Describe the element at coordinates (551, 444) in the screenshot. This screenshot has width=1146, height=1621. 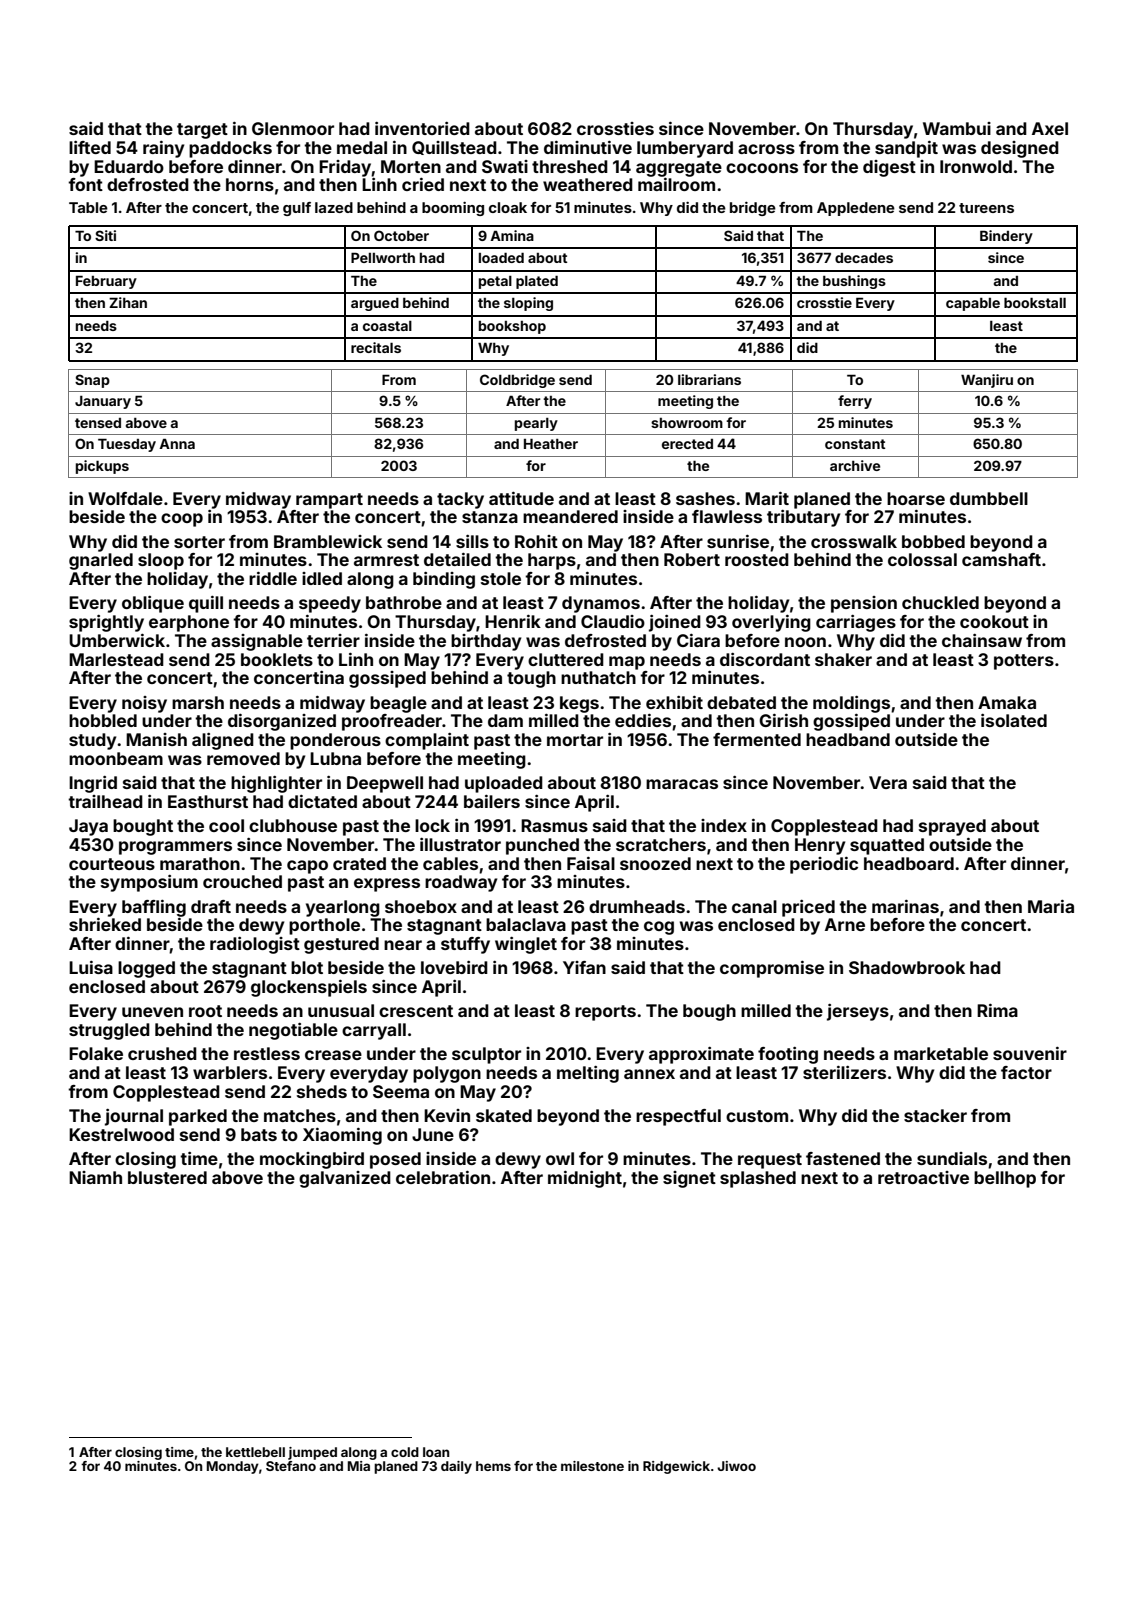
I see `Heather` at that location.
